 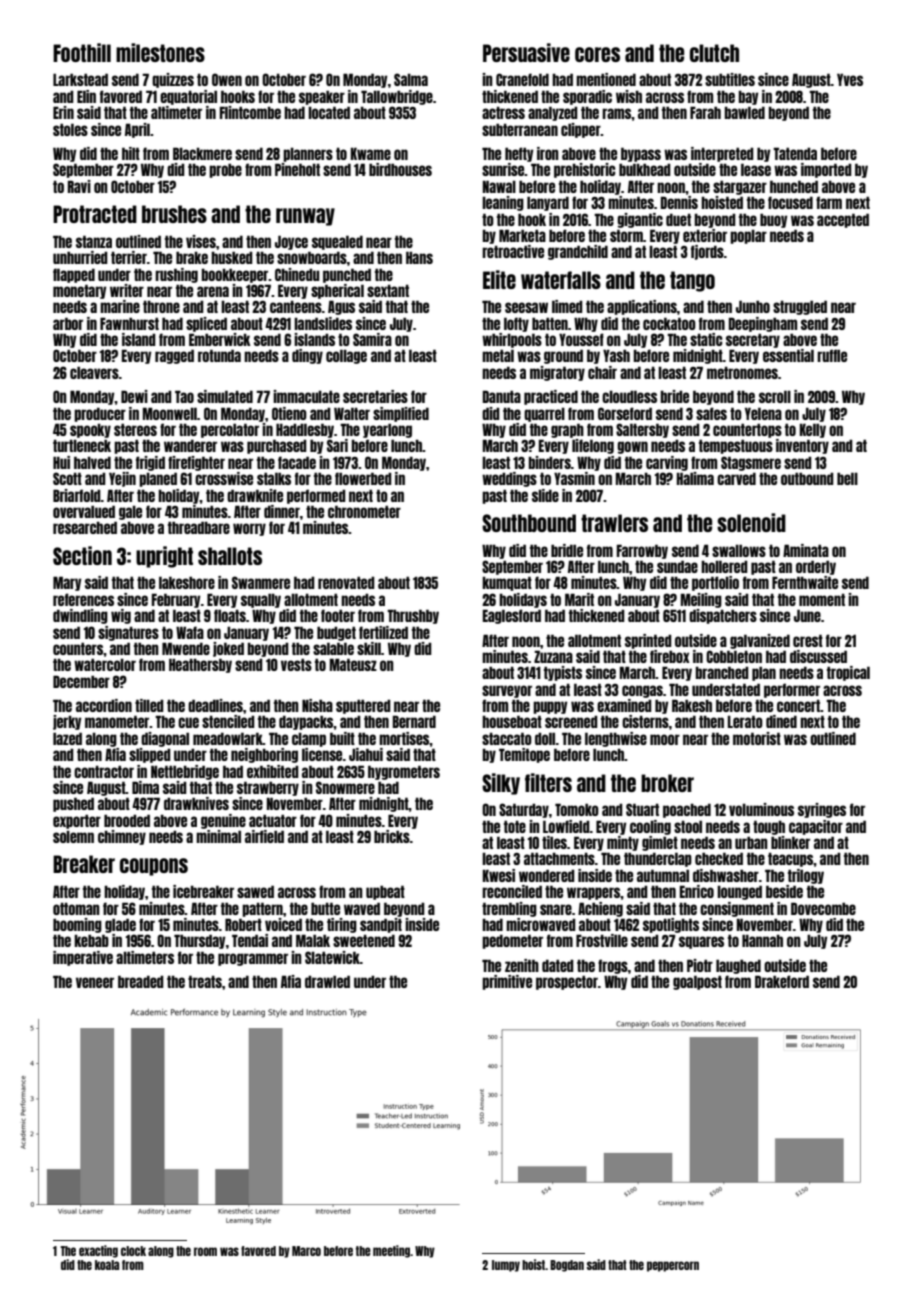 What do you see at coordinates (160, 52) in the image?
I see `milestones` at bounding box center [160, 52].
